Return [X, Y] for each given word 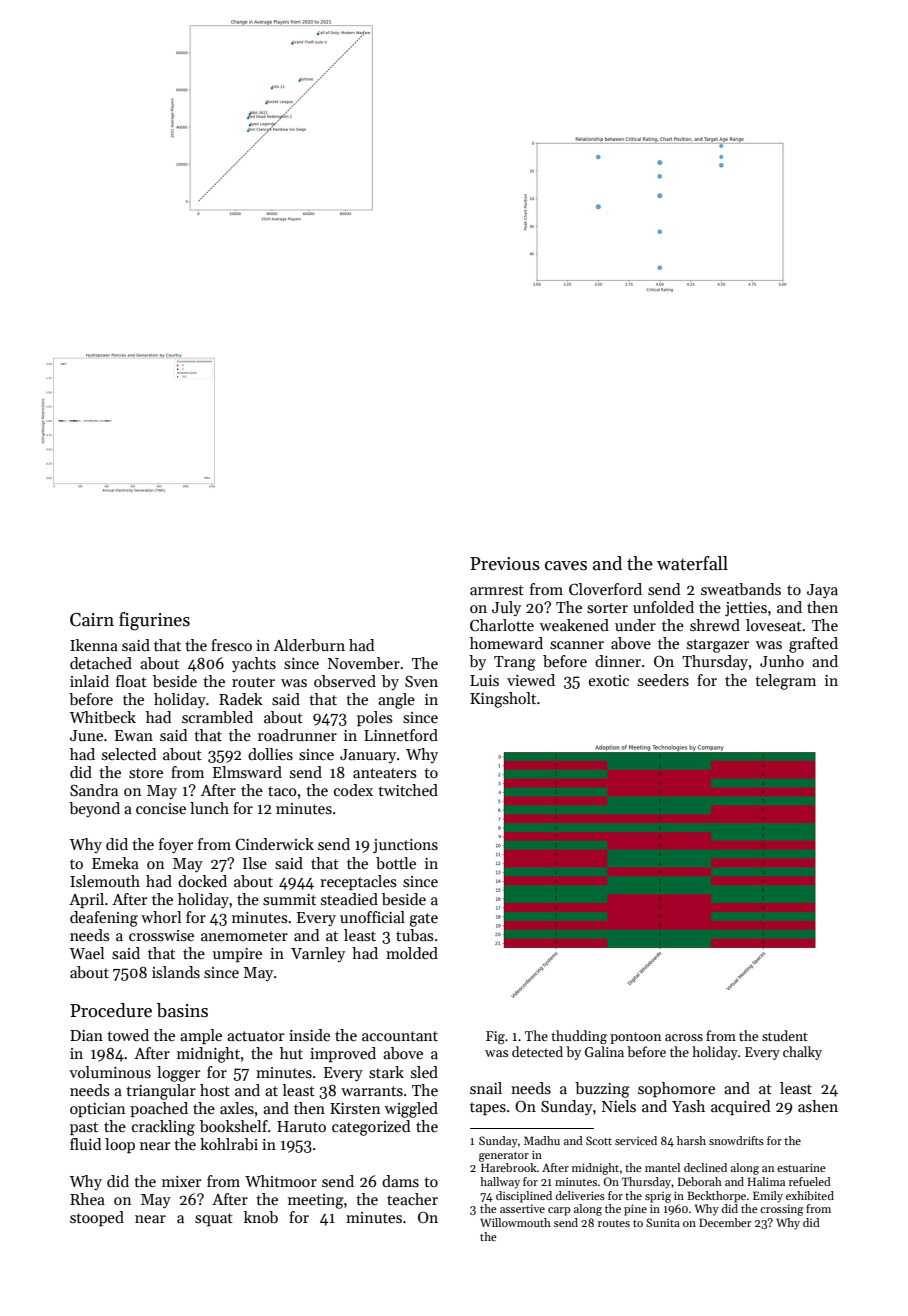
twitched [408, 790]
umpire [237, 955]
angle [396, 701]
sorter [607, 608]
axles [237, 1108]
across [684, 1037]
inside [309, 1035]
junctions [405, 846]
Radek [240, 699]
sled [424, 1072]
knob [261, 1217]
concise [161, 808]
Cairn [92, 620]
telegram [785, 682]
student [785, 1035]
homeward [506, 643]
